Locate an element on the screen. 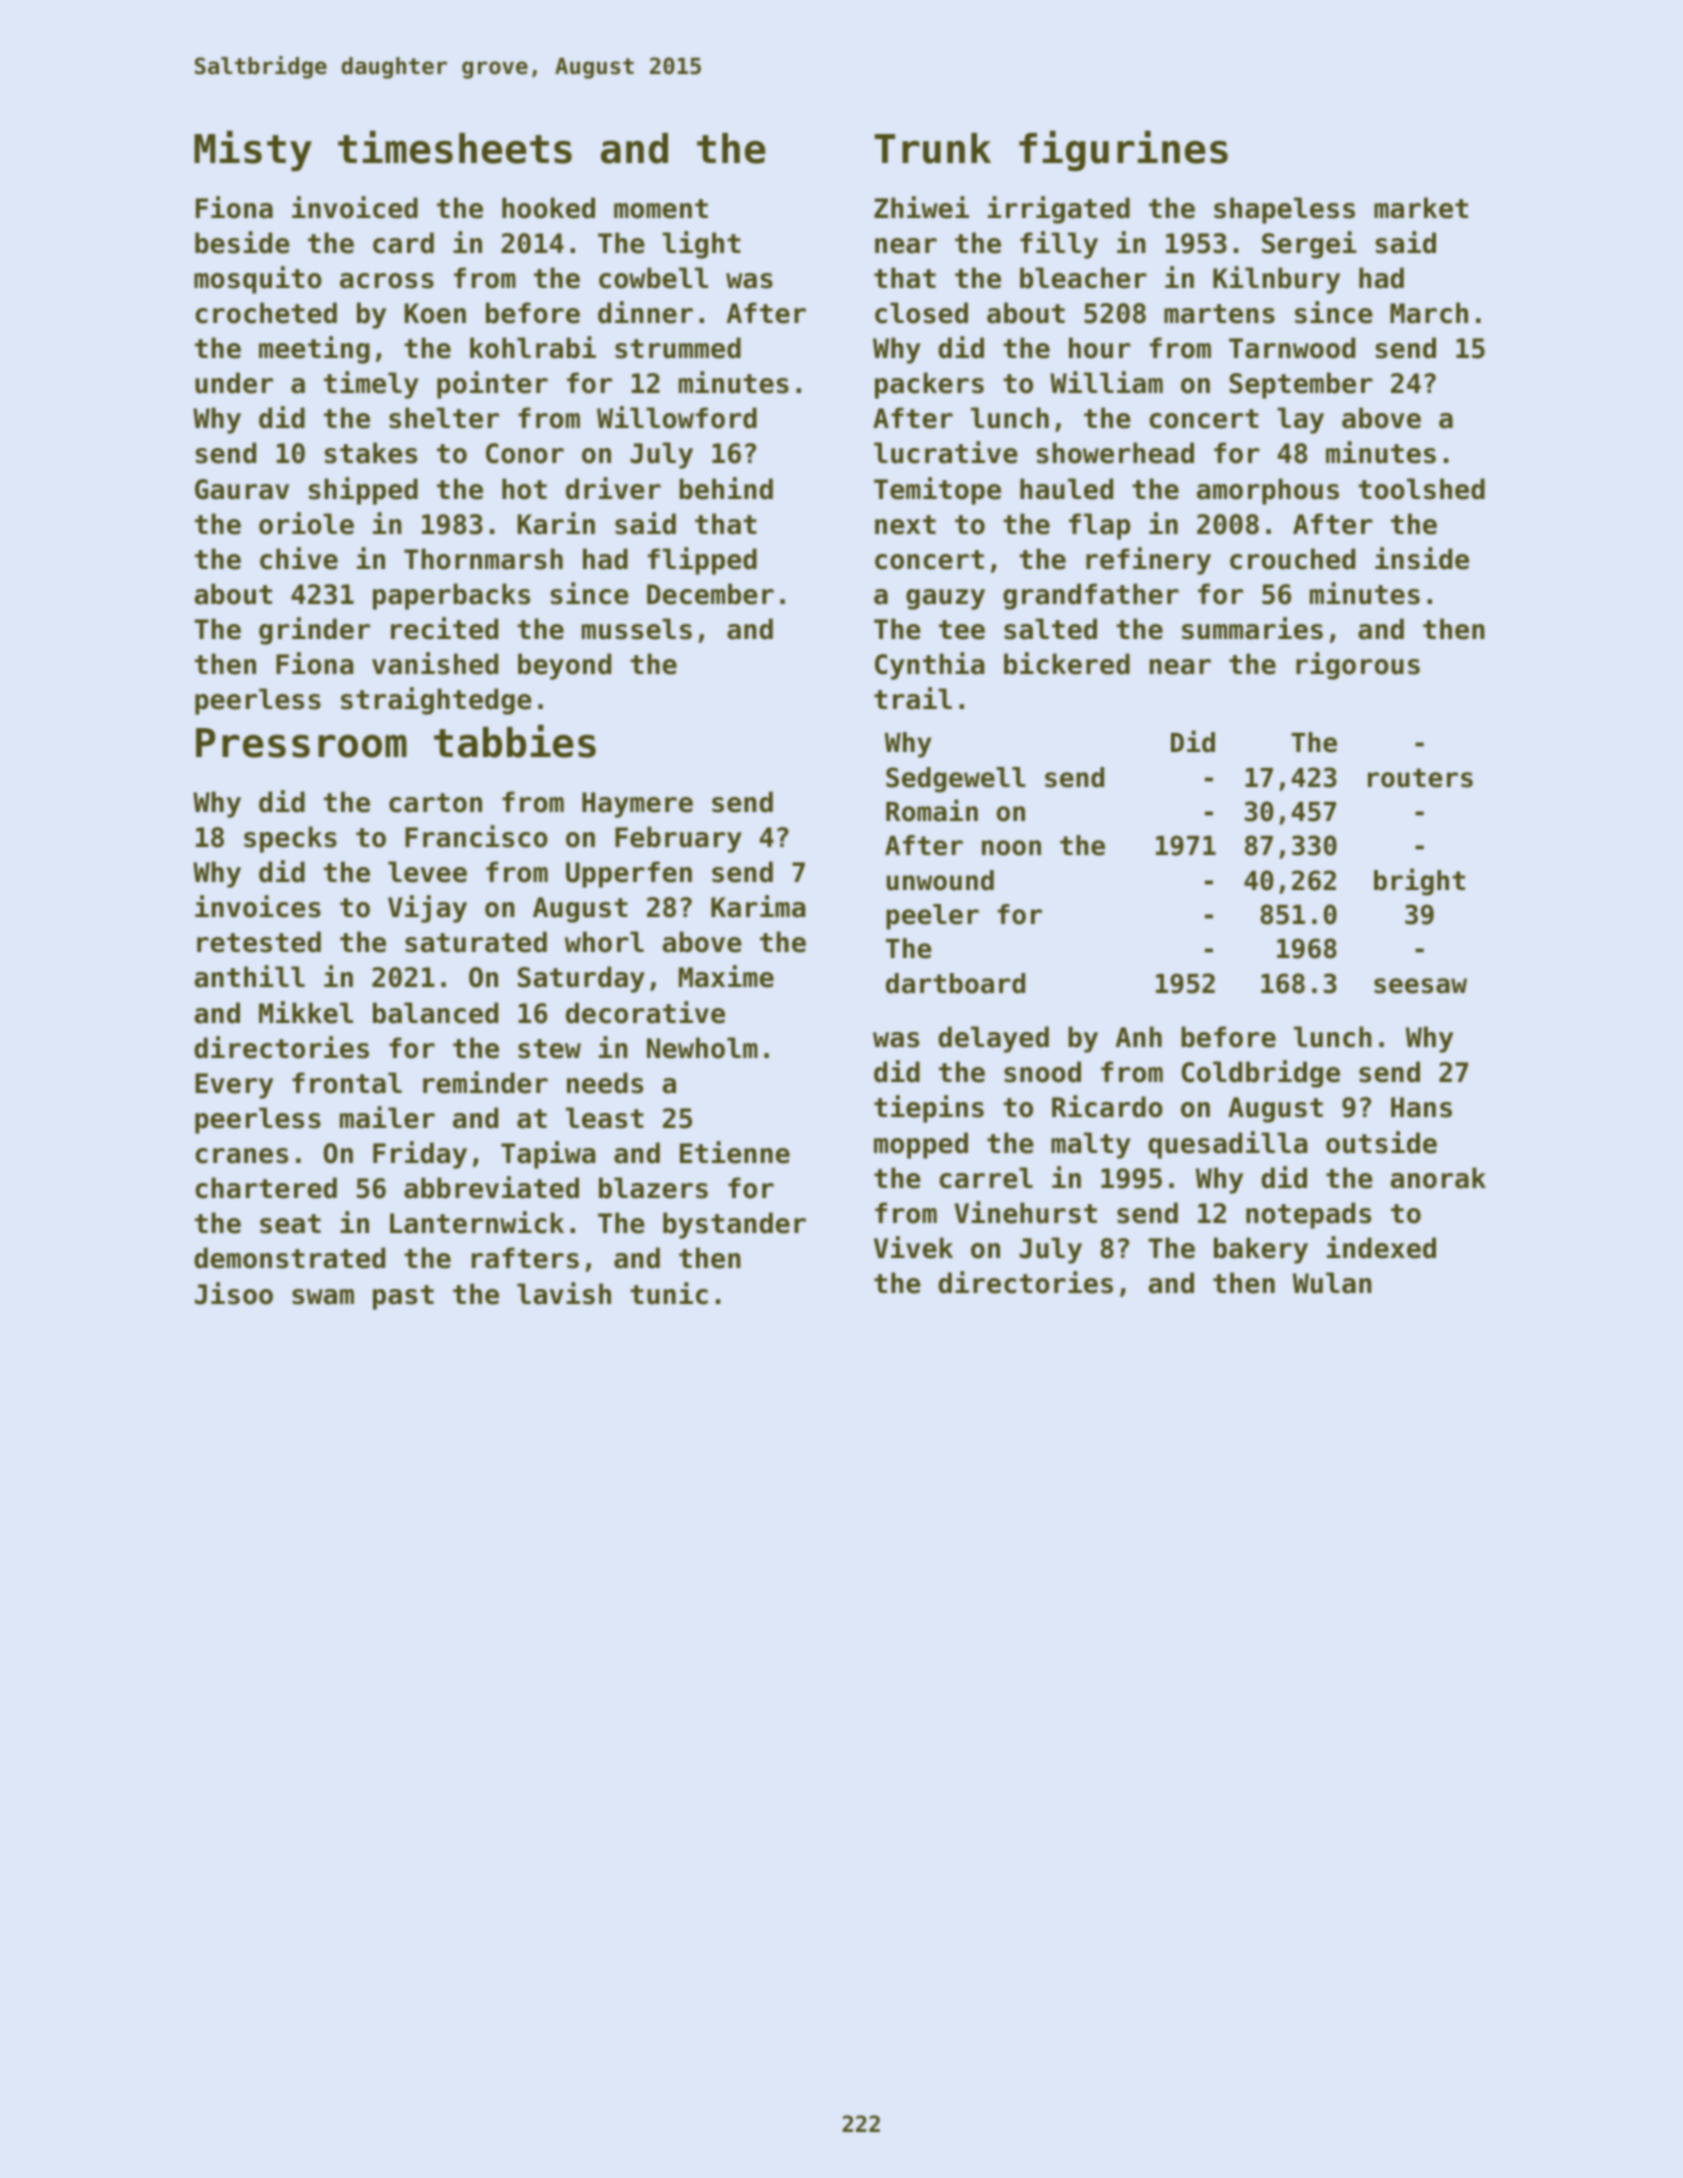 This screenshot has height=2178, width=1683. anorak is located at coordinates (1438, 1178).
